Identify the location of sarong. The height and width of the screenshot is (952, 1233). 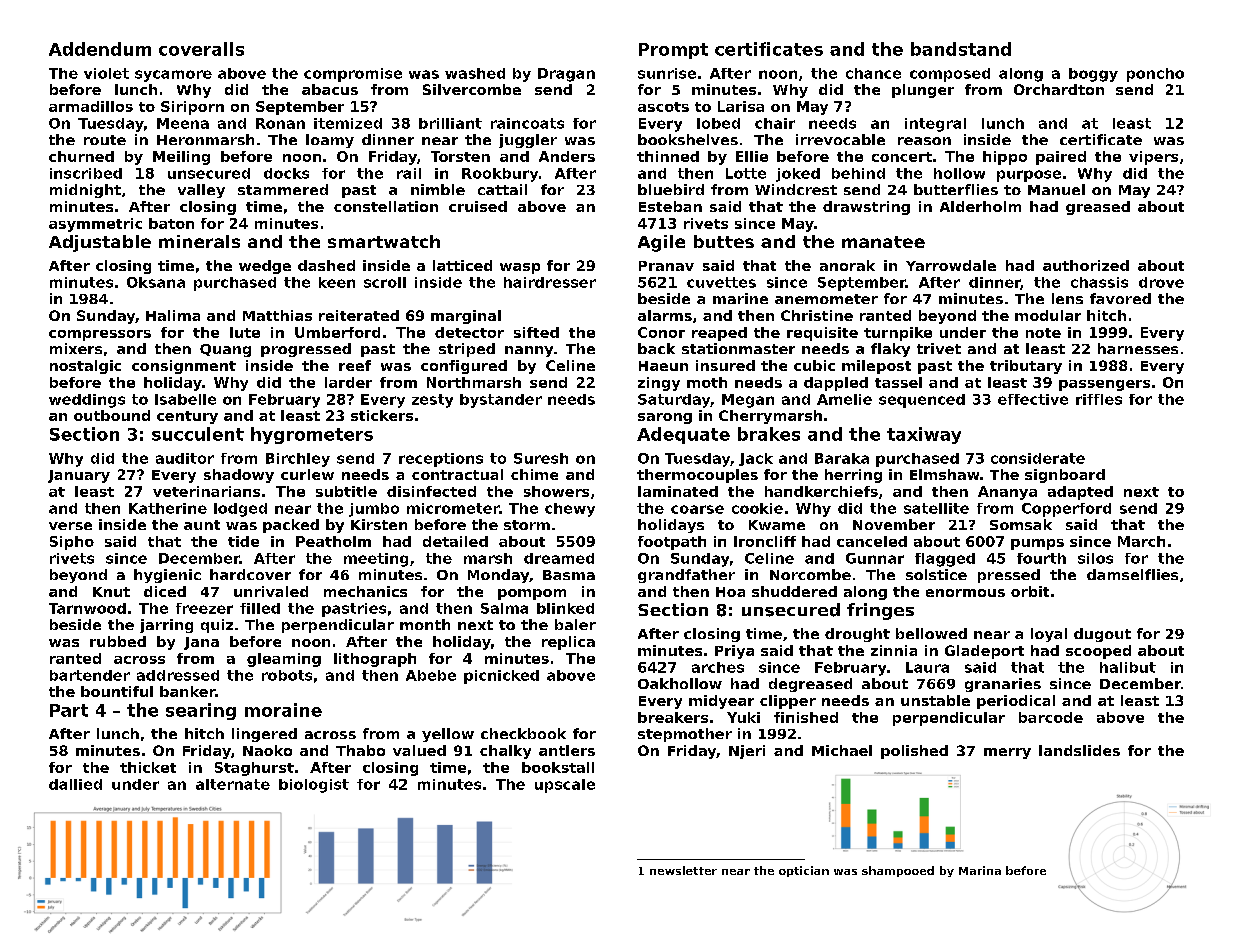
(665, 418).
